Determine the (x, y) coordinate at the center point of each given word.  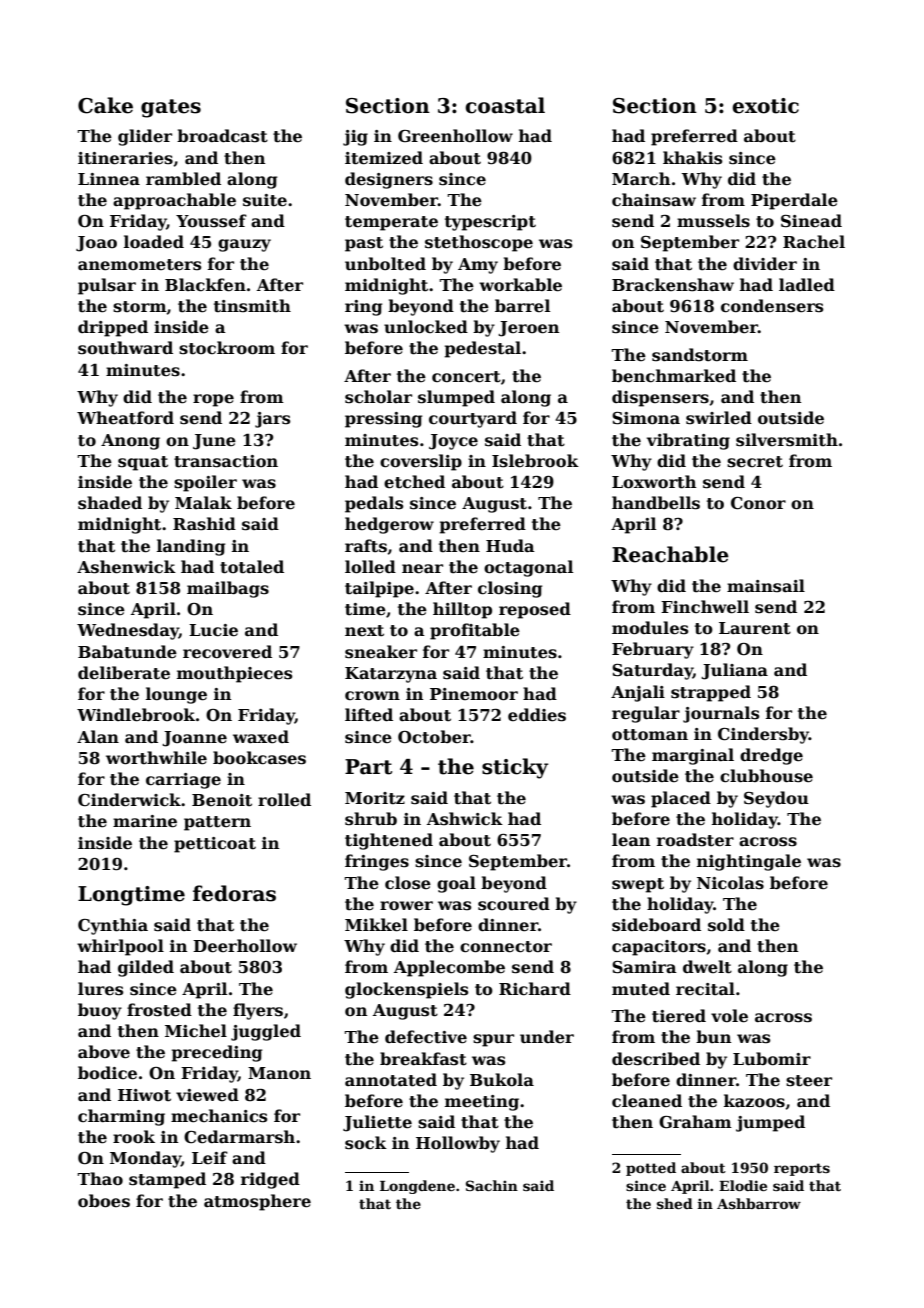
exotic (765, 106)
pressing (383, 420)
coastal (505, 105)
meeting (482, 1103)
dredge (771, 756)
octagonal (528, 568)
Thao (100, 1179)
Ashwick (465, 819)
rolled (284, 799)
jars (272, 420)
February (653, 650)
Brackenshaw (673, 285)
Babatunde (127, 652)
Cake (105, 105)
